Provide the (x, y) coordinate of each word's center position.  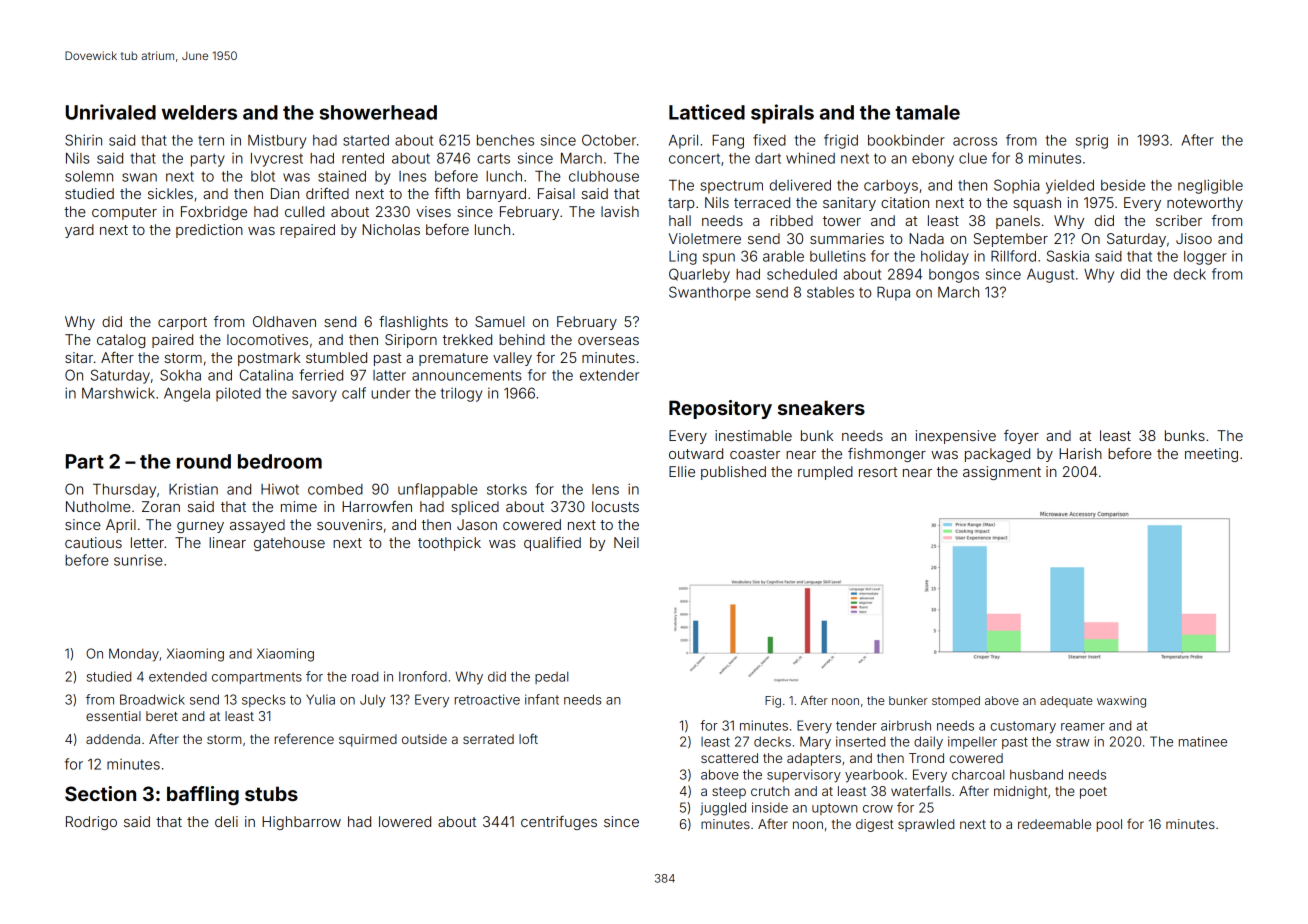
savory (314, 396)
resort (878, 472)
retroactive (487, 699)
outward (696, 453)
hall (680, 220)
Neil (626, 542)
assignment (1002, 473)
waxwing (1121, 702)
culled (304, 211)
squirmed (368, 740)
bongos (954, 276)
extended (178, 676)
